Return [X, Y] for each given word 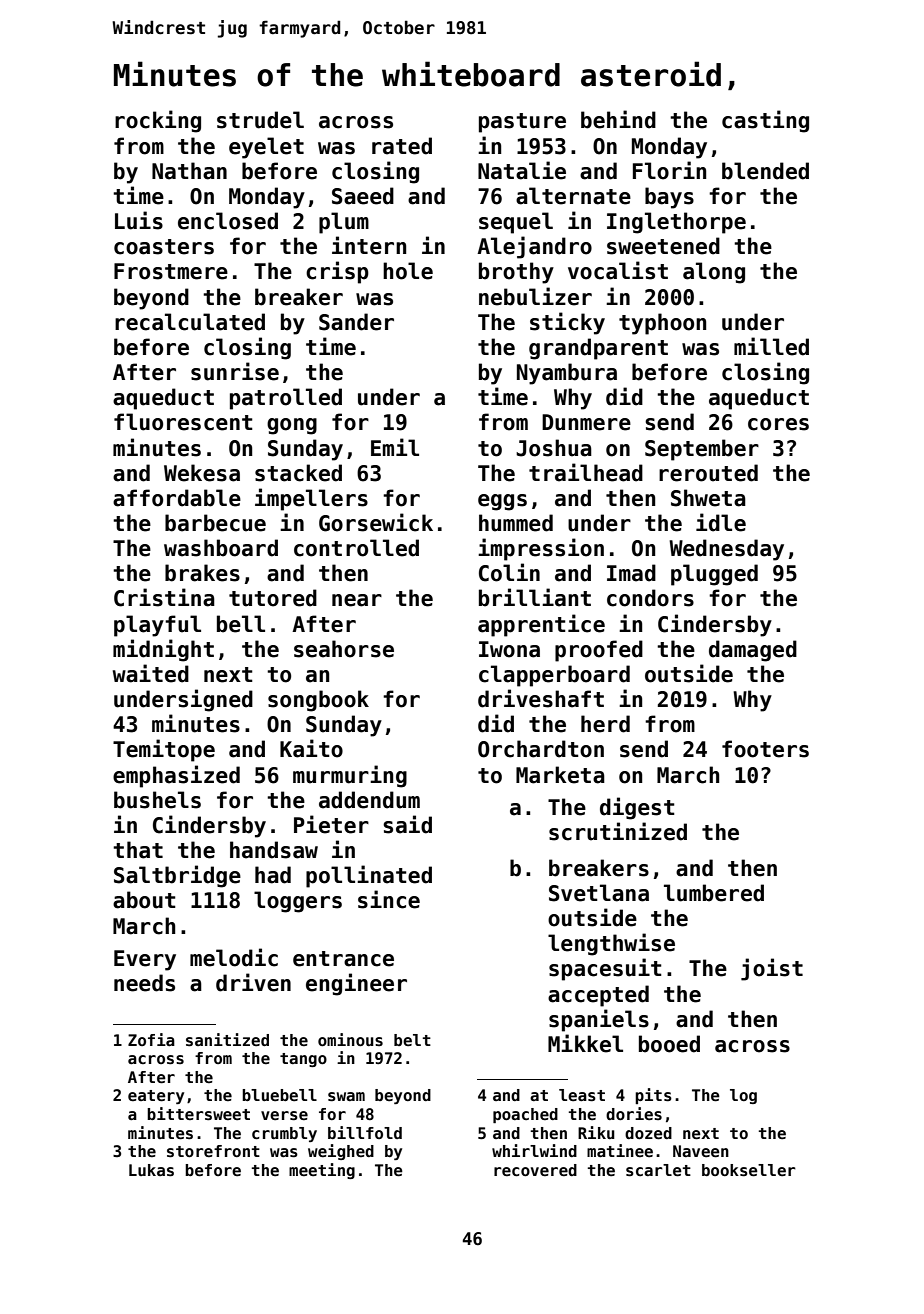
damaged [753, 651]
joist [772, 969]
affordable [177, 498]
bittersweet [198, 1114]
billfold [365, 1132]
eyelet [266, 148]
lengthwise [611, 944]
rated [402, 146]
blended [765, 171]
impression [541, 549]
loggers [298, 902]
